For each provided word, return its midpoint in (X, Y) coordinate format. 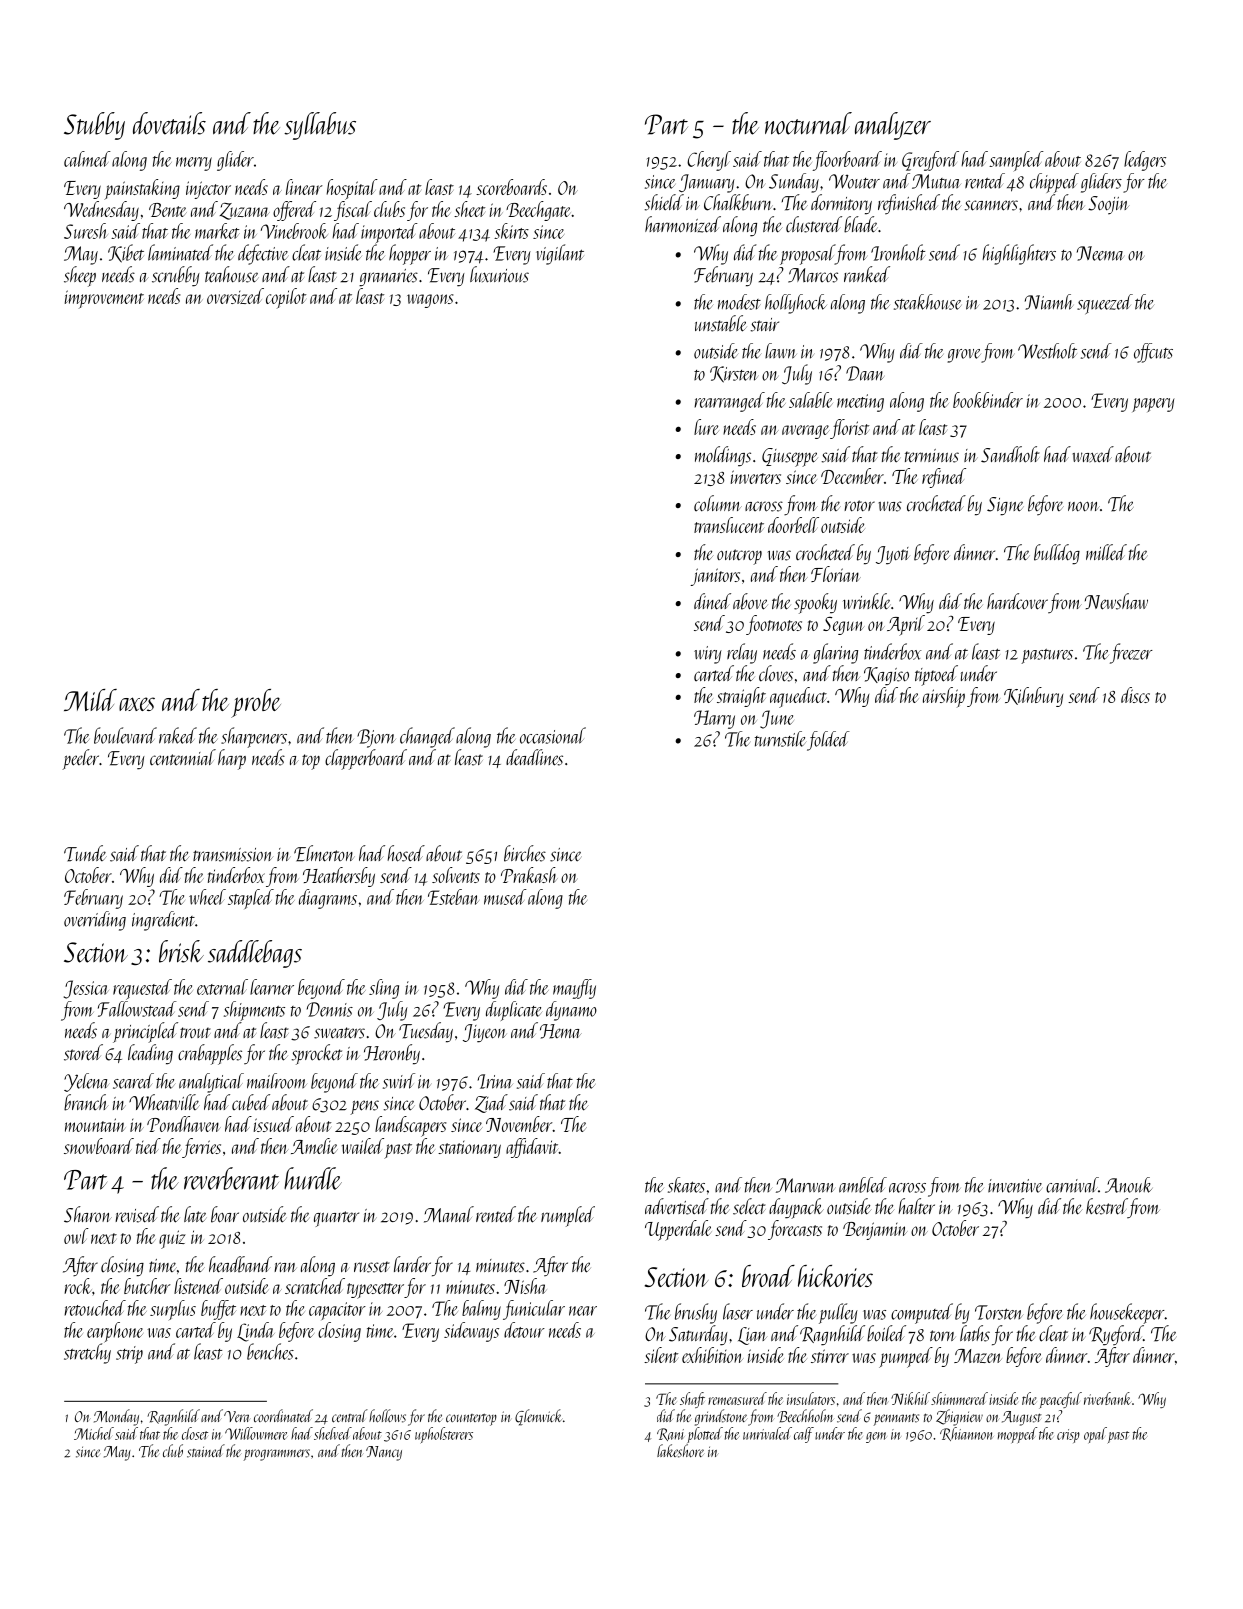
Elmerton (324, 853)
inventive (1015, 1186)
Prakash (529, 875)
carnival (1072, 1185)
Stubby (94, 126)
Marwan (805, 1185)
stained (206, 1451)
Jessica (86, 989)
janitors (715, 577)
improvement (104, 299)
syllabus (320, 126)
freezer (1131, 653)
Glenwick (539, 1417)
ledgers (1145, 161)
